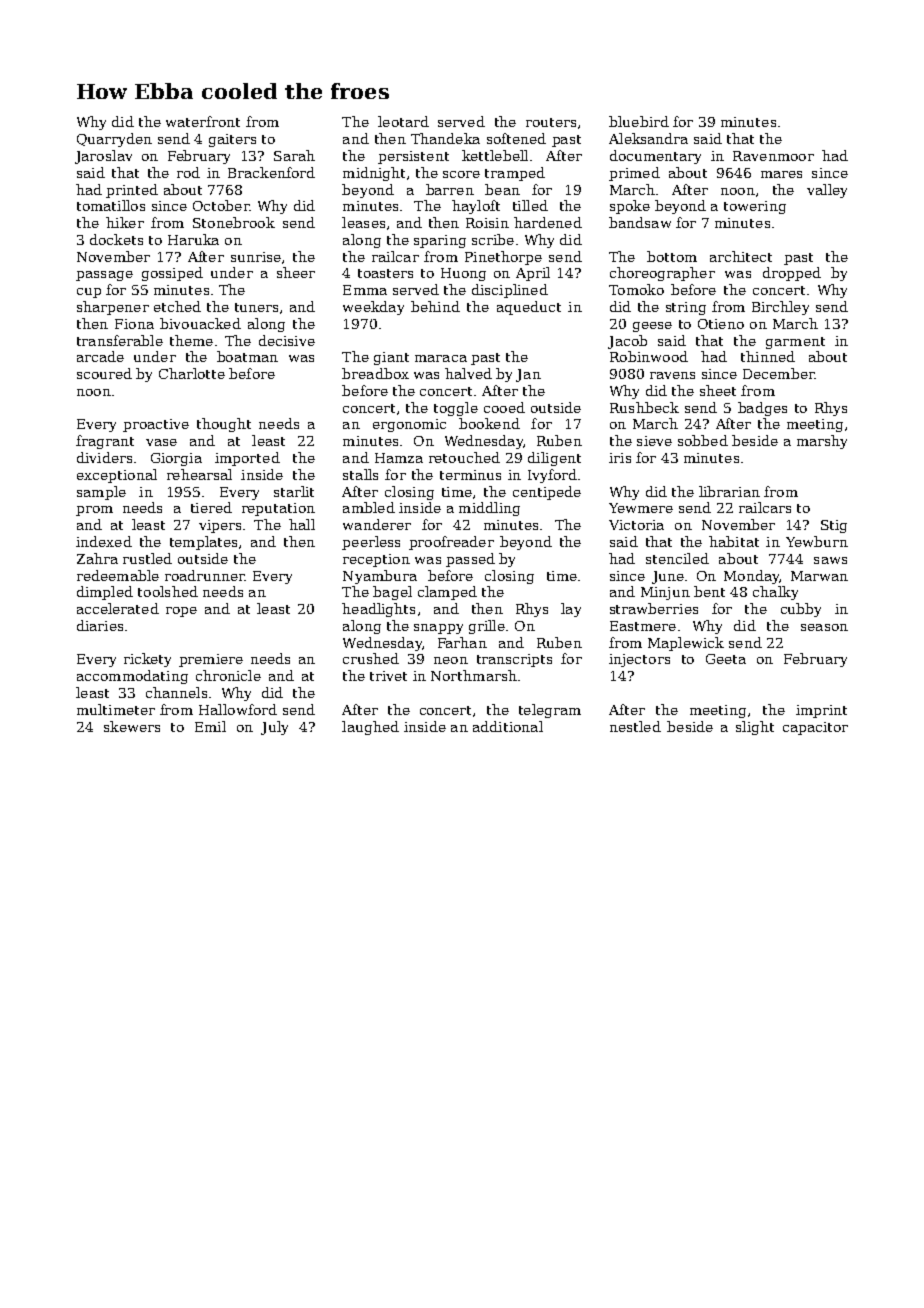 Image resolution: width=924 pixels, height=1308 pixels. I want to click on October, so click(221, 205).
